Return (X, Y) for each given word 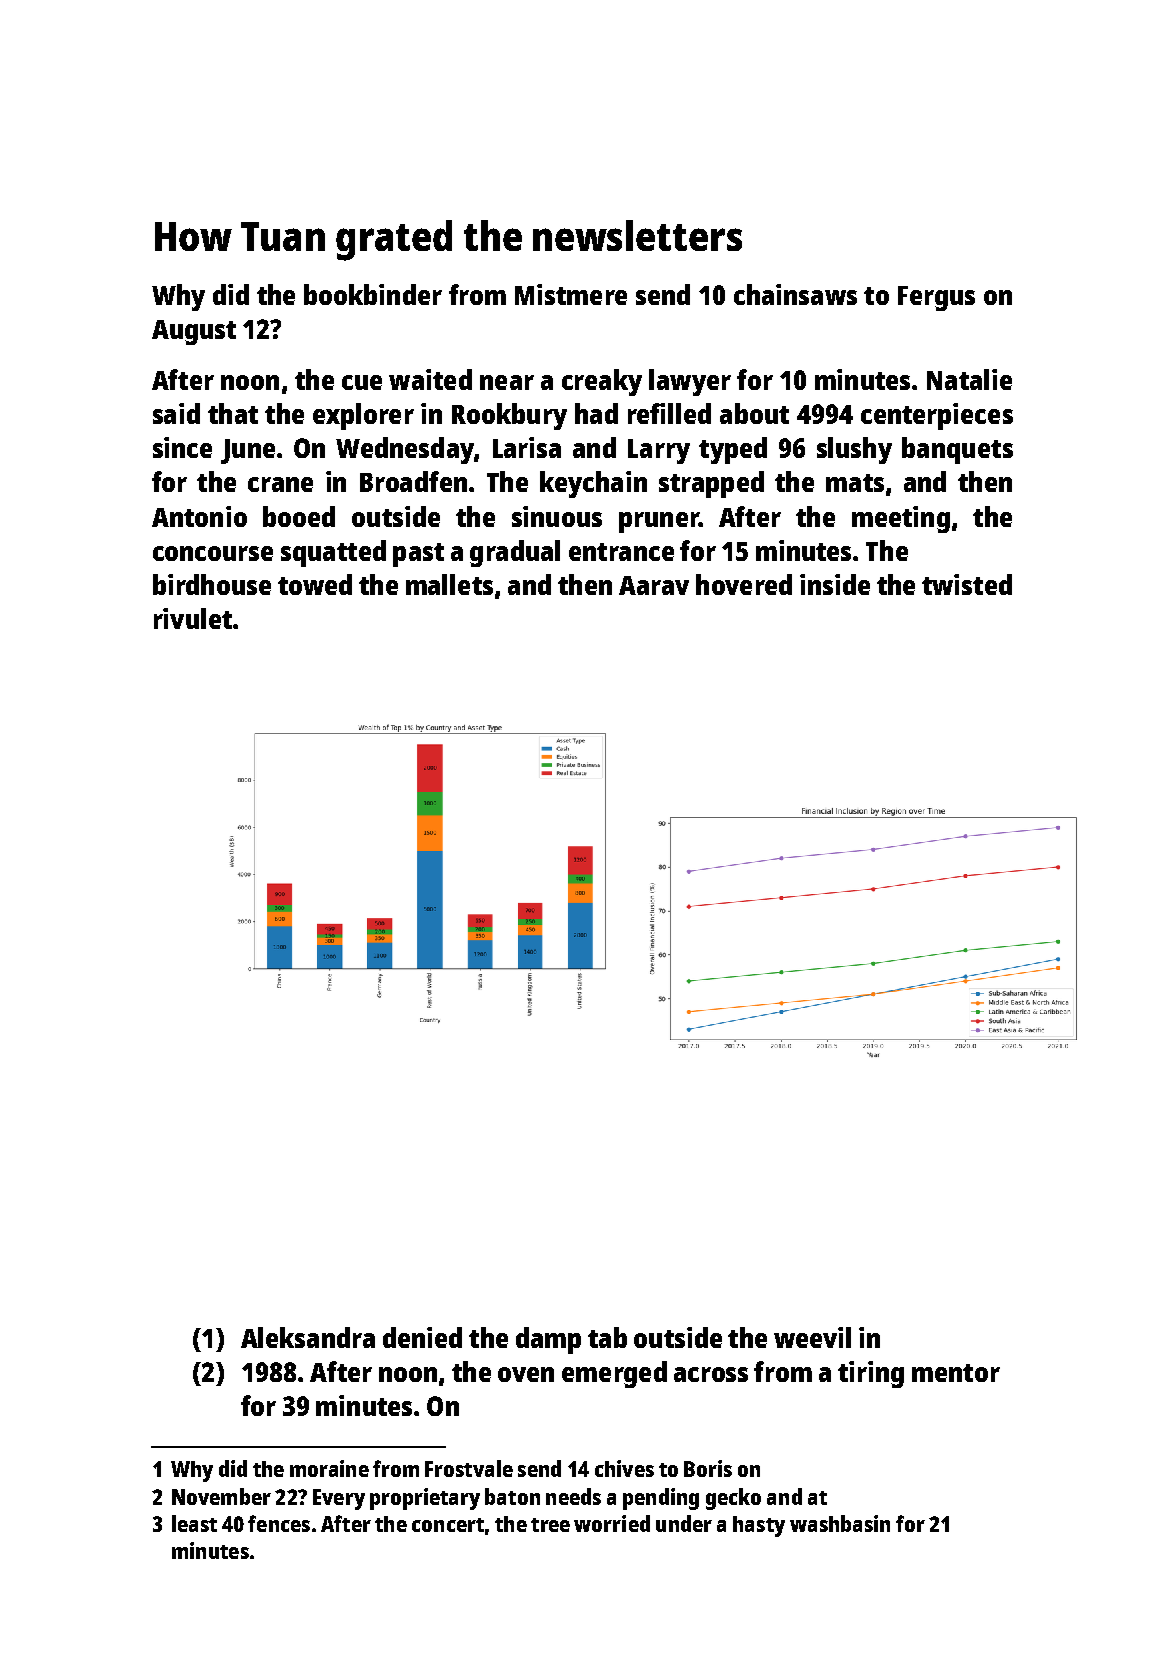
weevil (812, 1337)
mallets (449, 584)
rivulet (193, 618)
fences (279, 1523)
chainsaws (795, 294)
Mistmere (571, 294)
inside (835, 584)
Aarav (654, 585)
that (233, 413)
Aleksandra (308, 1337)
